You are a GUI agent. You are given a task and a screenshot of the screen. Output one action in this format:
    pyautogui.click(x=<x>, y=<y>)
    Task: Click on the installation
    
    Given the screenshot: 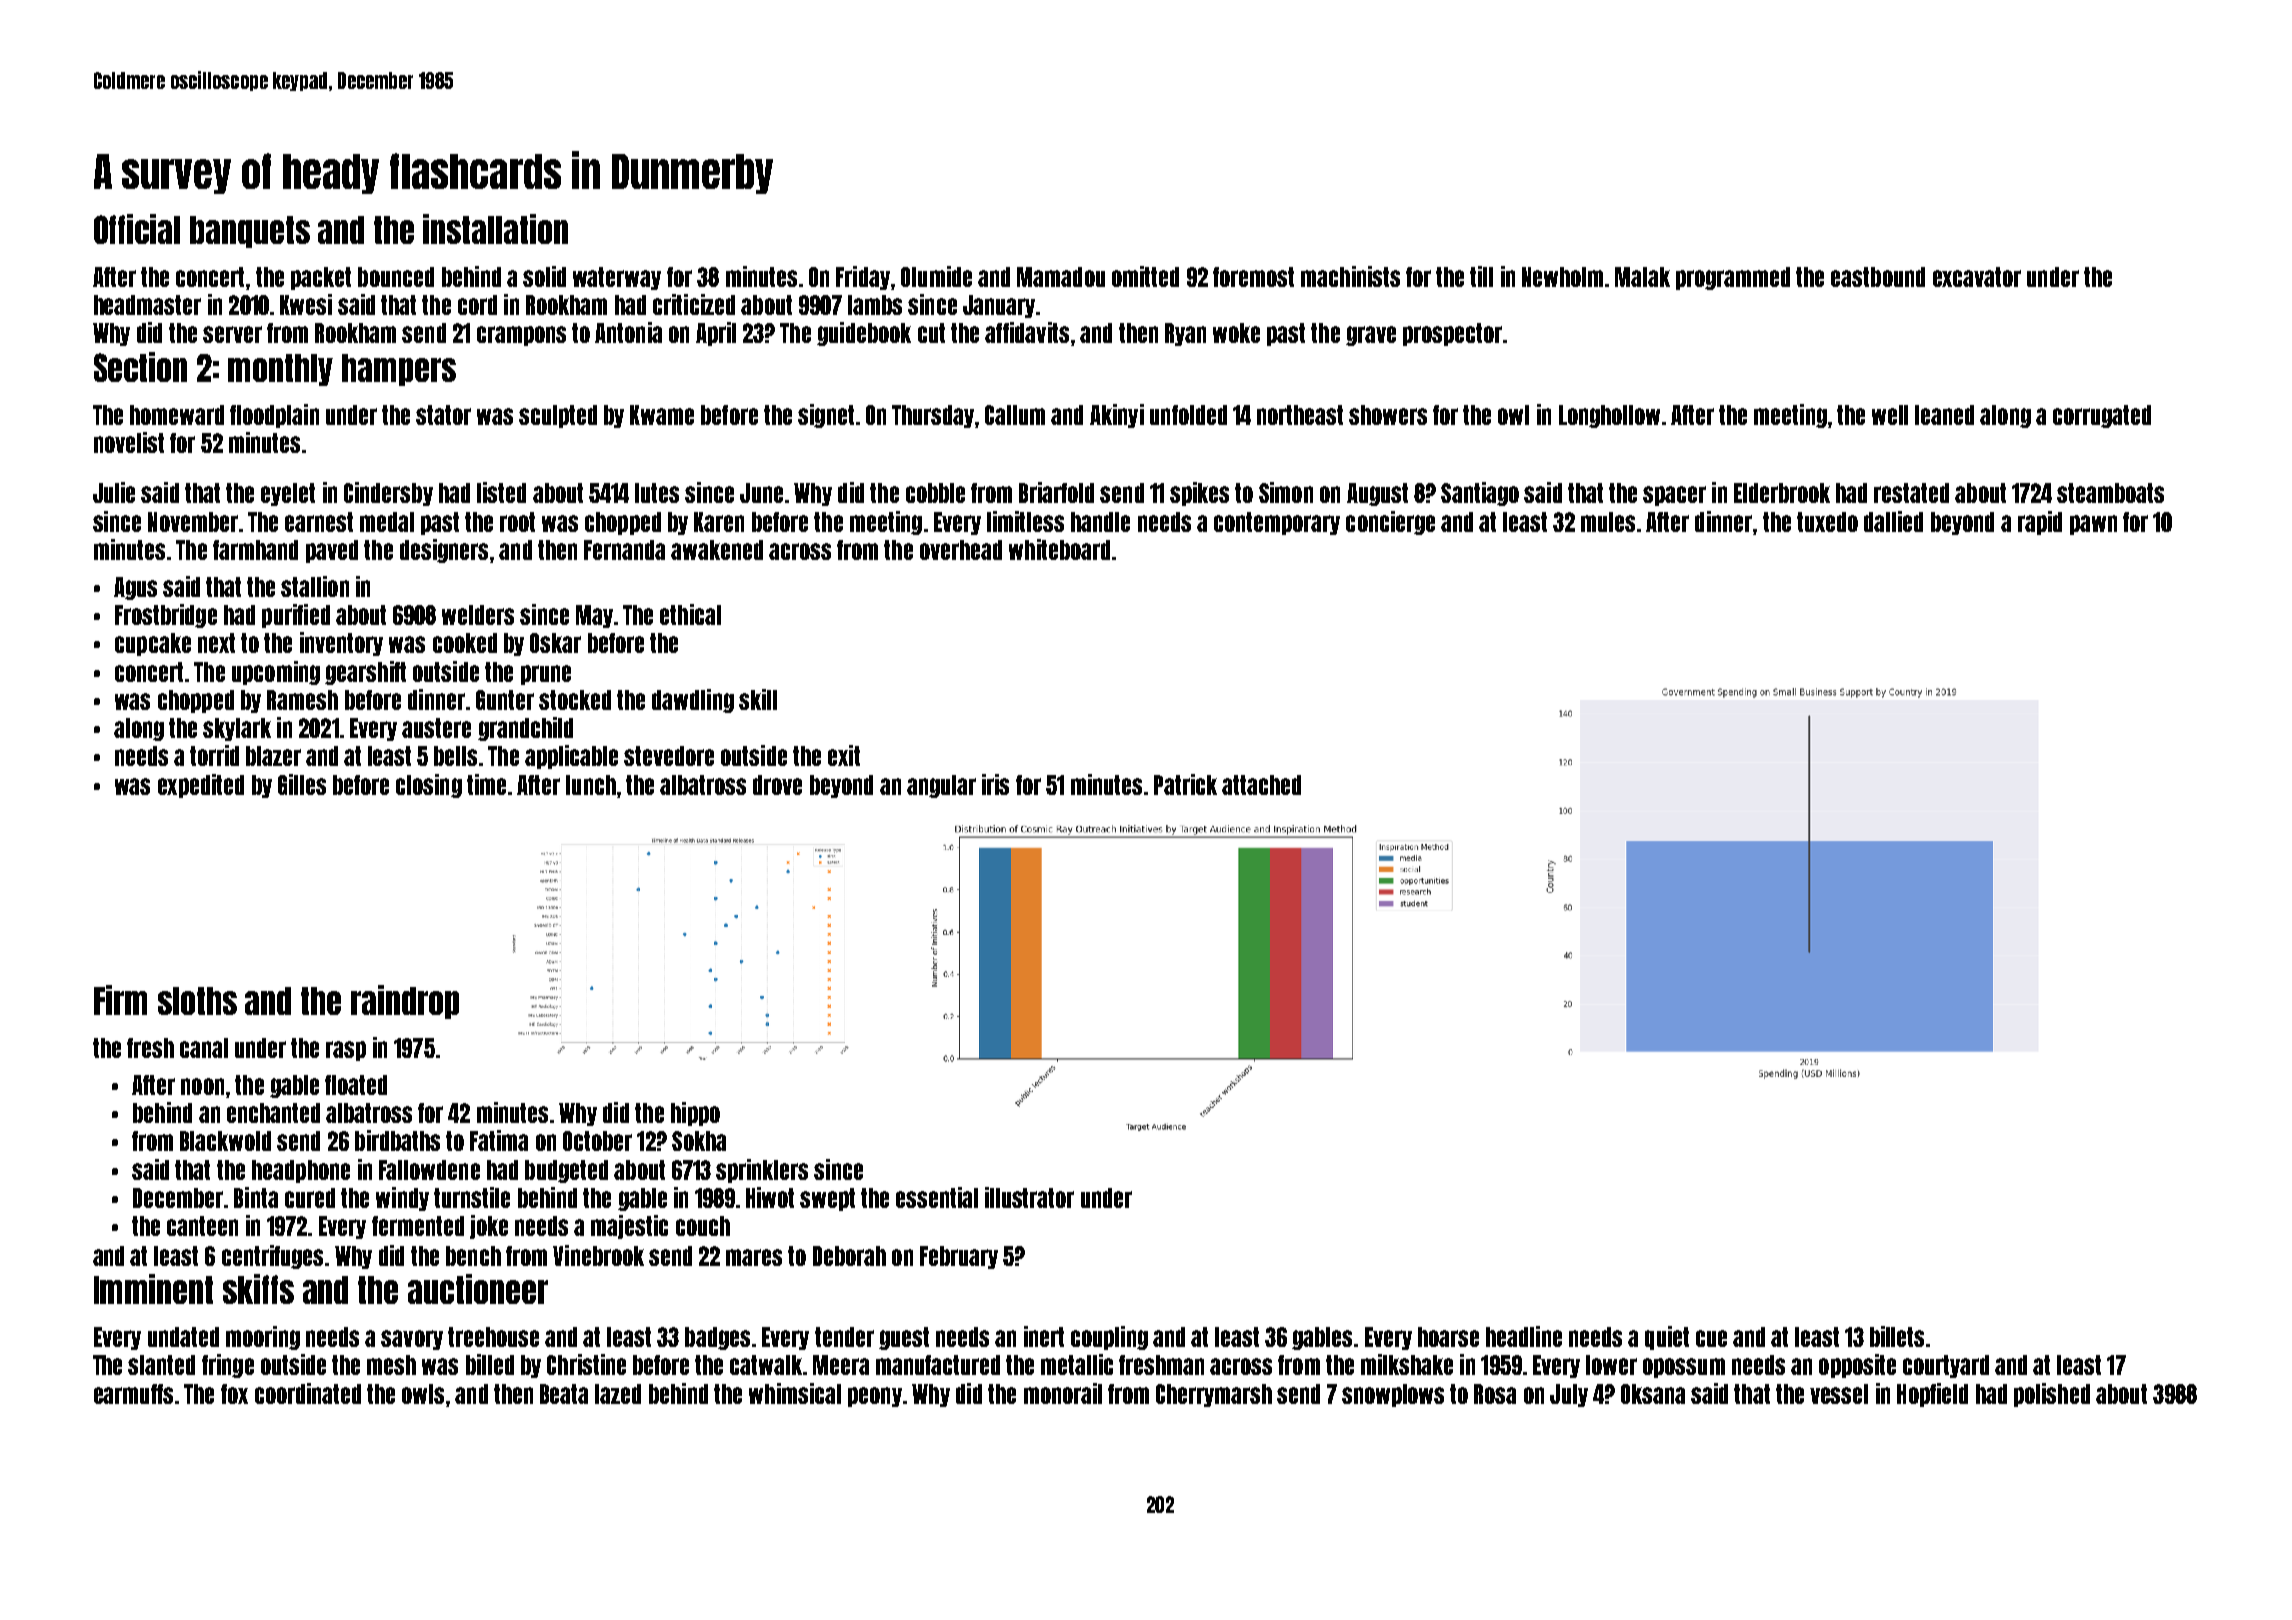 What is the action you would take?
    pyautogui.click(x=495, y=229)
